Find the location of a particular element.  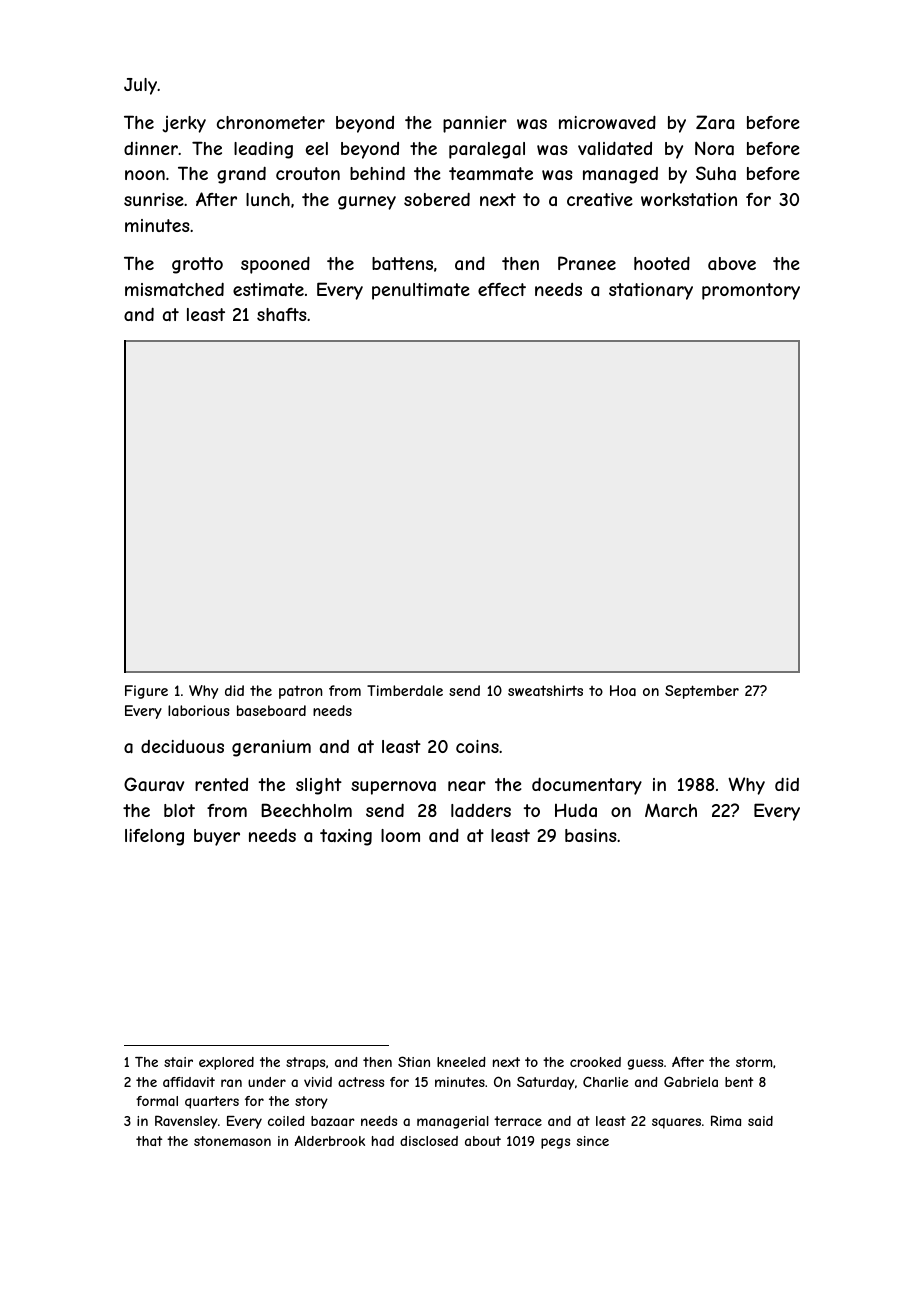

kneeled is located at coordinates (461, 1062).
